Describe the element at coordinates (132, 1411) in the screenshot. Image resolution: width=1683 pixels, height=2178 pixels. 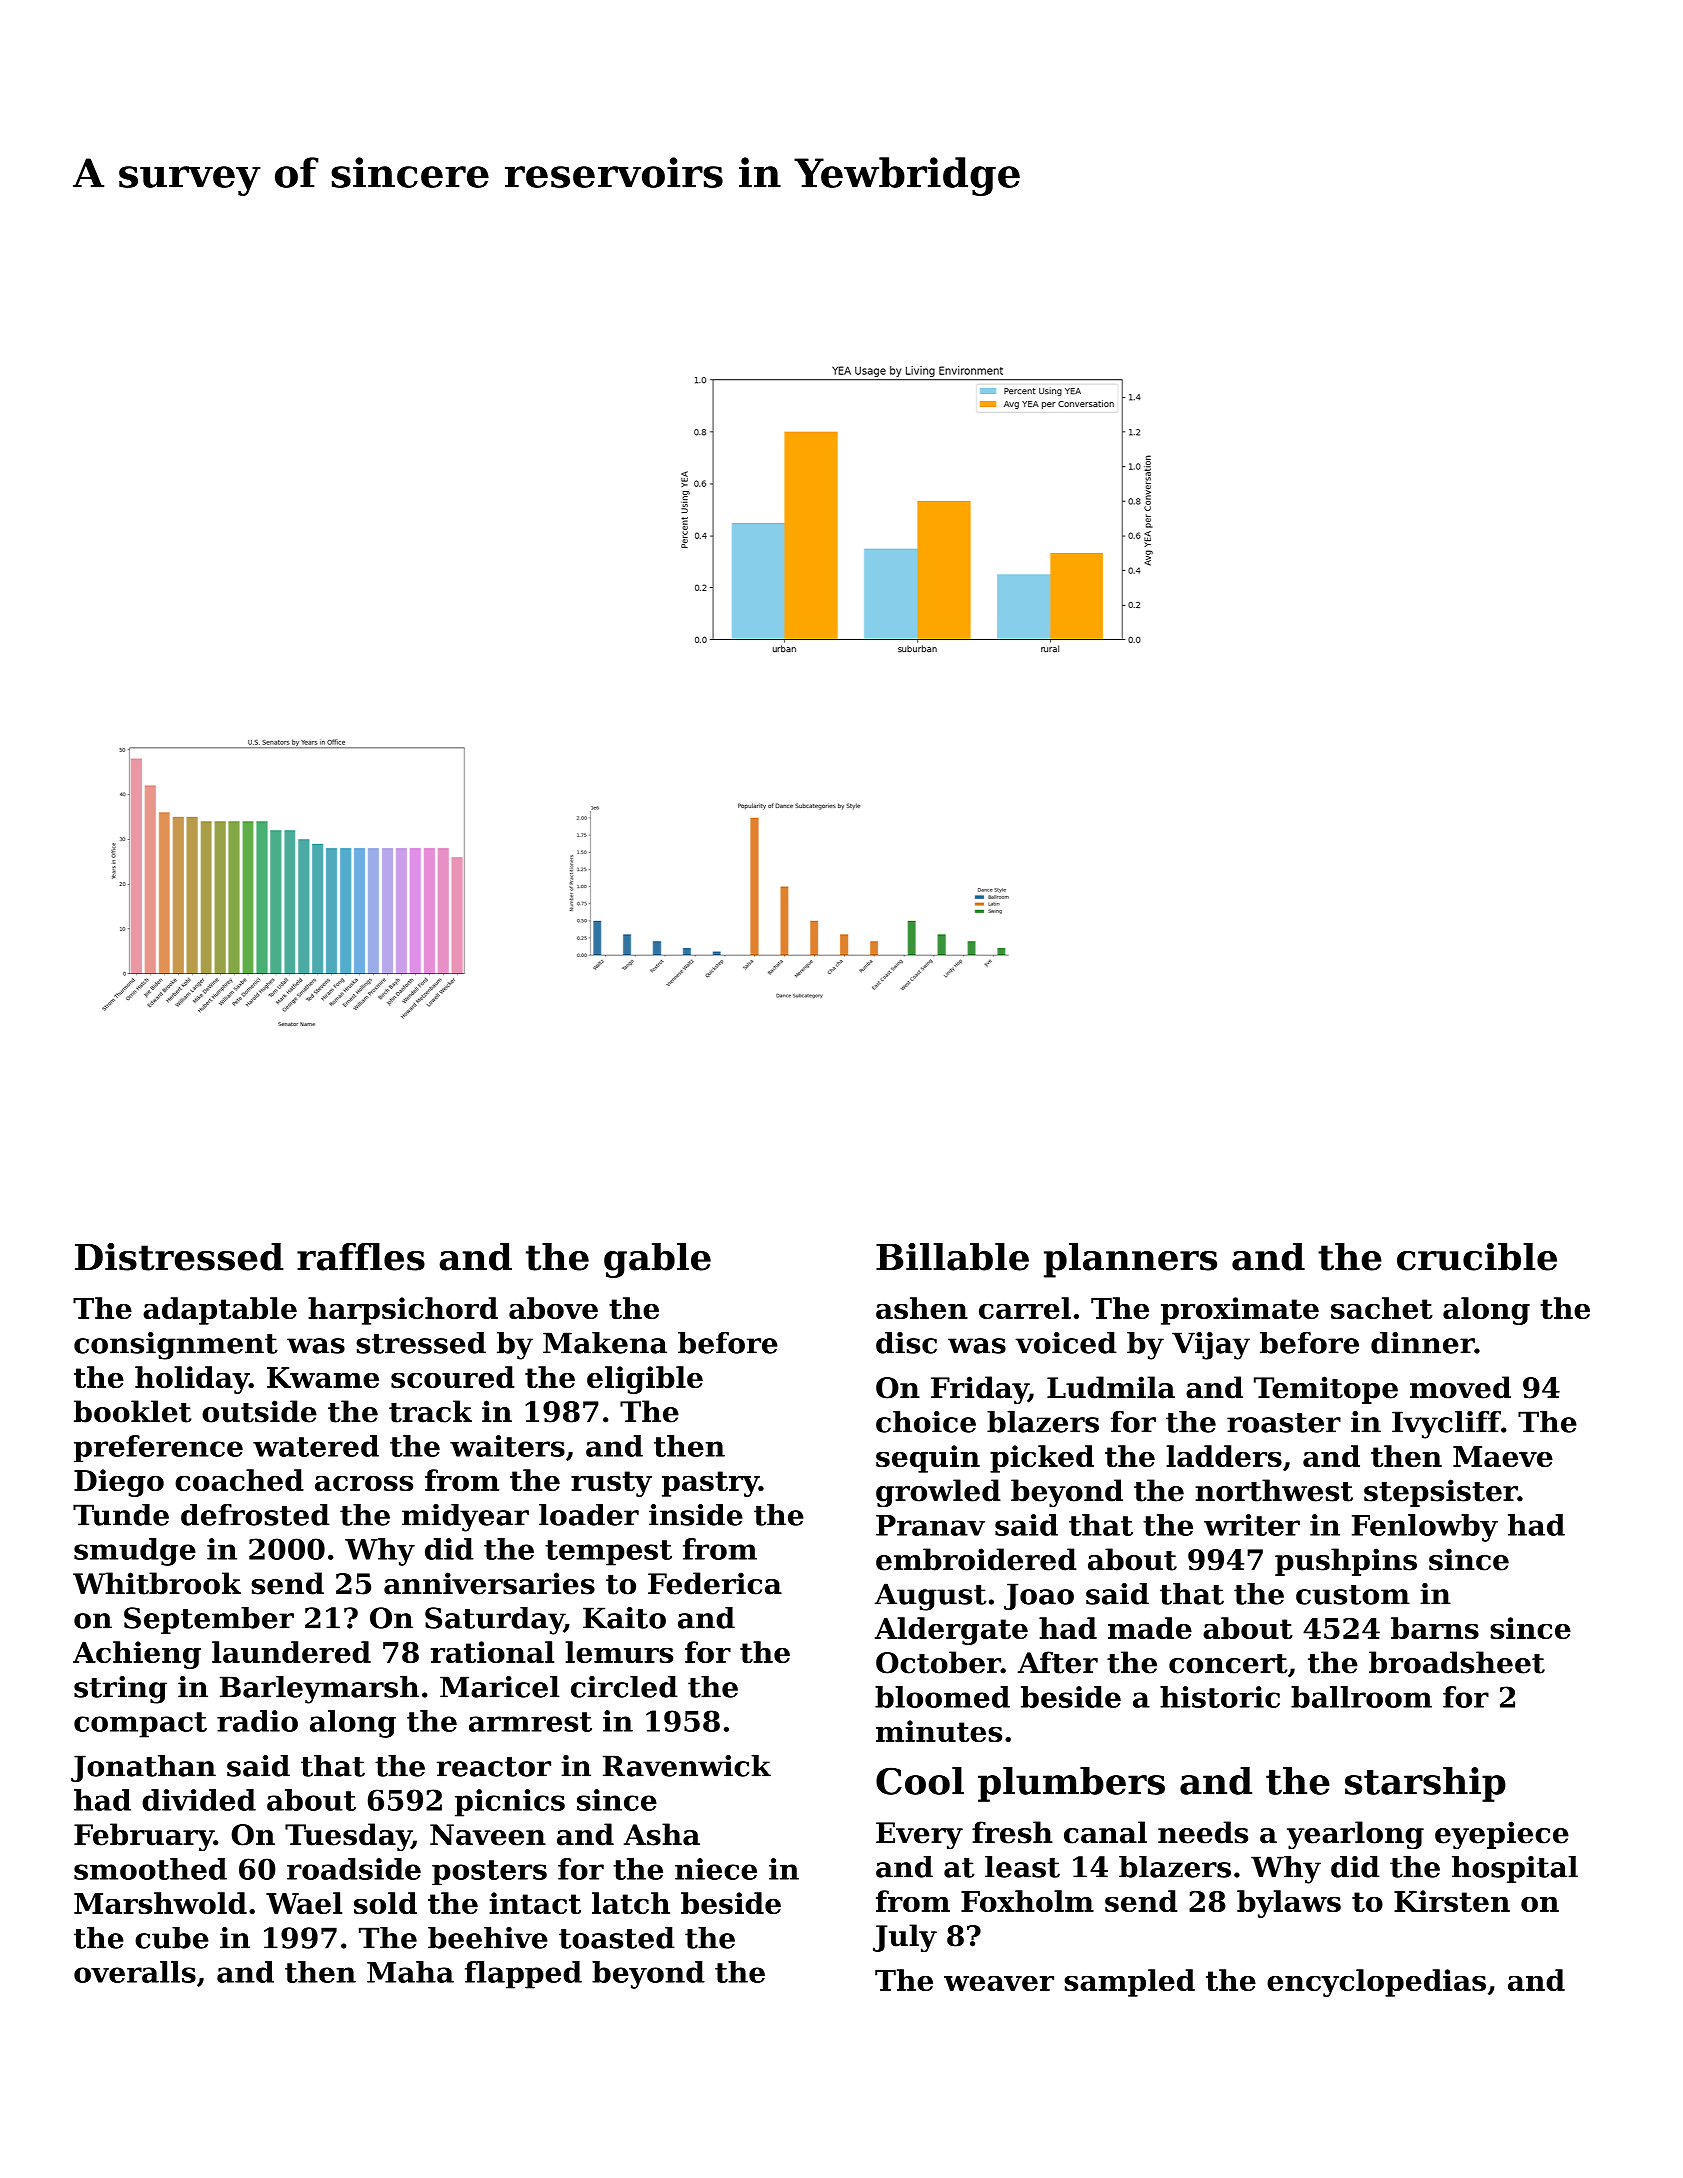
I see `booklet` at that location.
